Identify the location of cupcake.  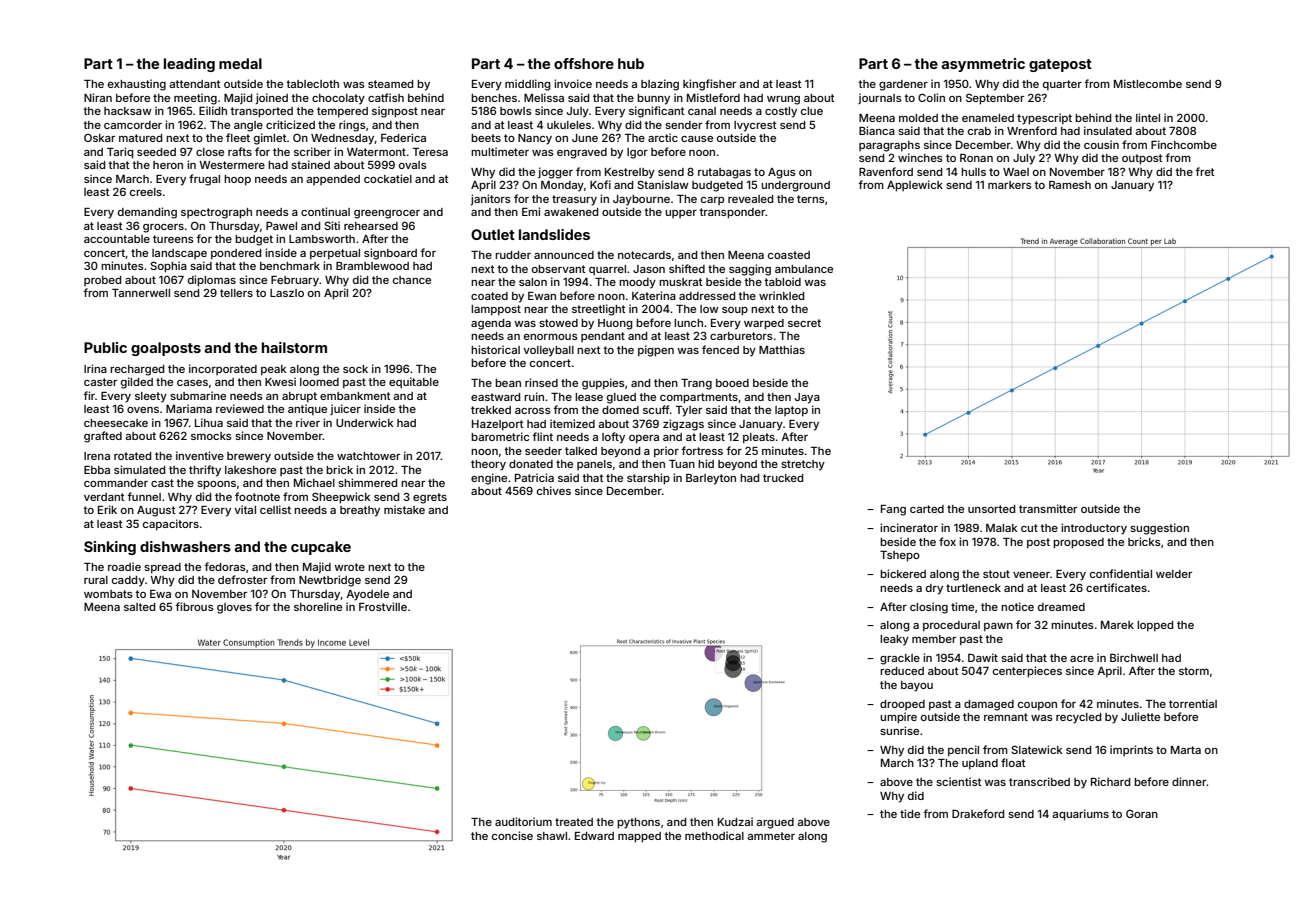
(321, 548).
